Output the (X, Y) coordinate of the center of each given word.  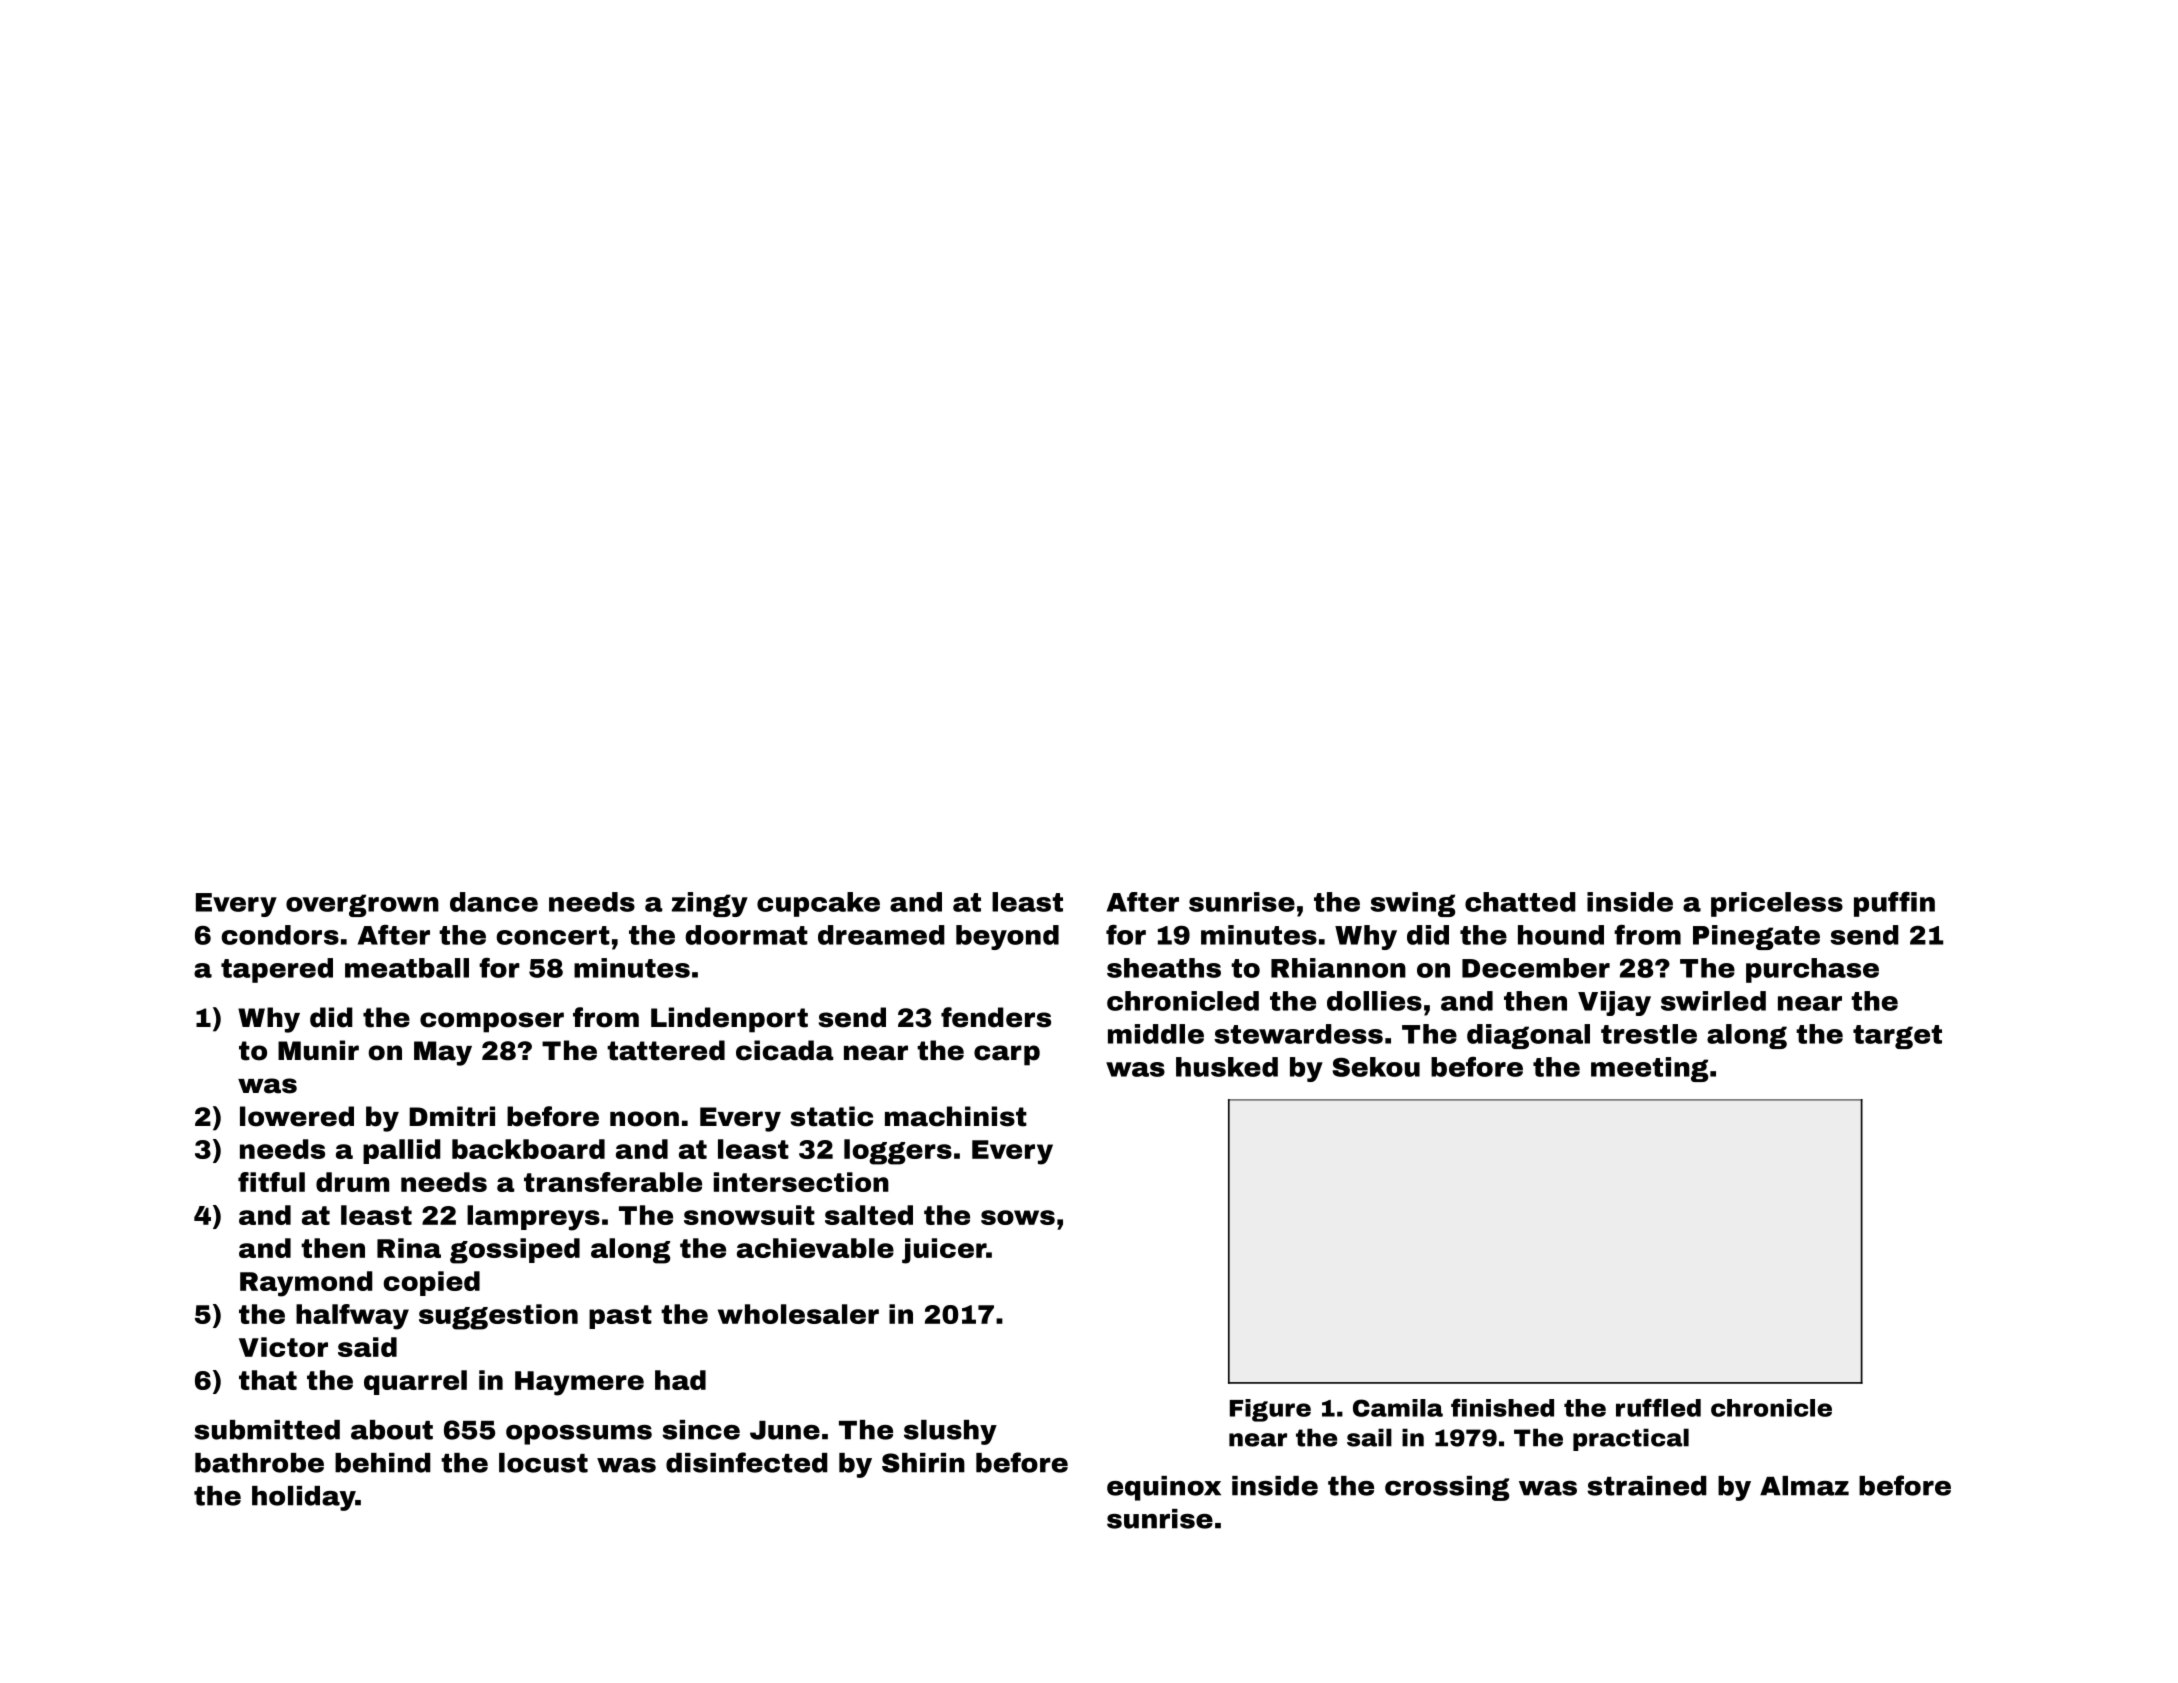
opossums (579, 1435)
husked (1227, 1067)
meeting (1649, 1069)
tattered (666, 1050)
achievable (815, 1248)
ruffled (1658, 1407)
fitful (271, 1182)
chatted (1520, 902)
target (1897, 1037)
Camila (1398, 1408)
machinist (956, 1116)
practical (1631, 1439)
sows (1018, 1217)
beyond (1007, 937)
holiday (304, 1498)
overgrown (362, 905)
